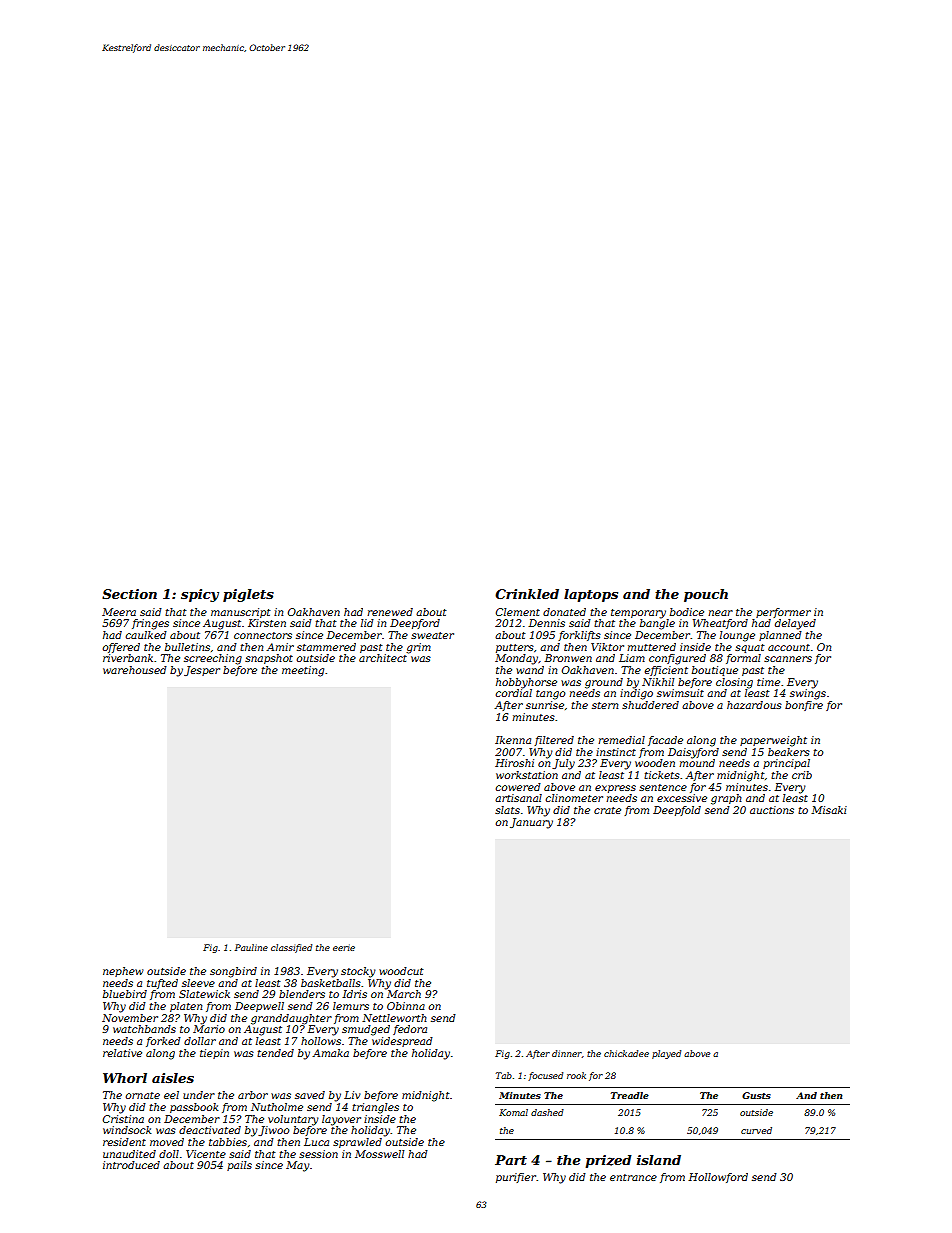 This image has width=952, height=1233. Describe the element at coordinates (545, 705) in the image. I see `sunrise` at that location.
